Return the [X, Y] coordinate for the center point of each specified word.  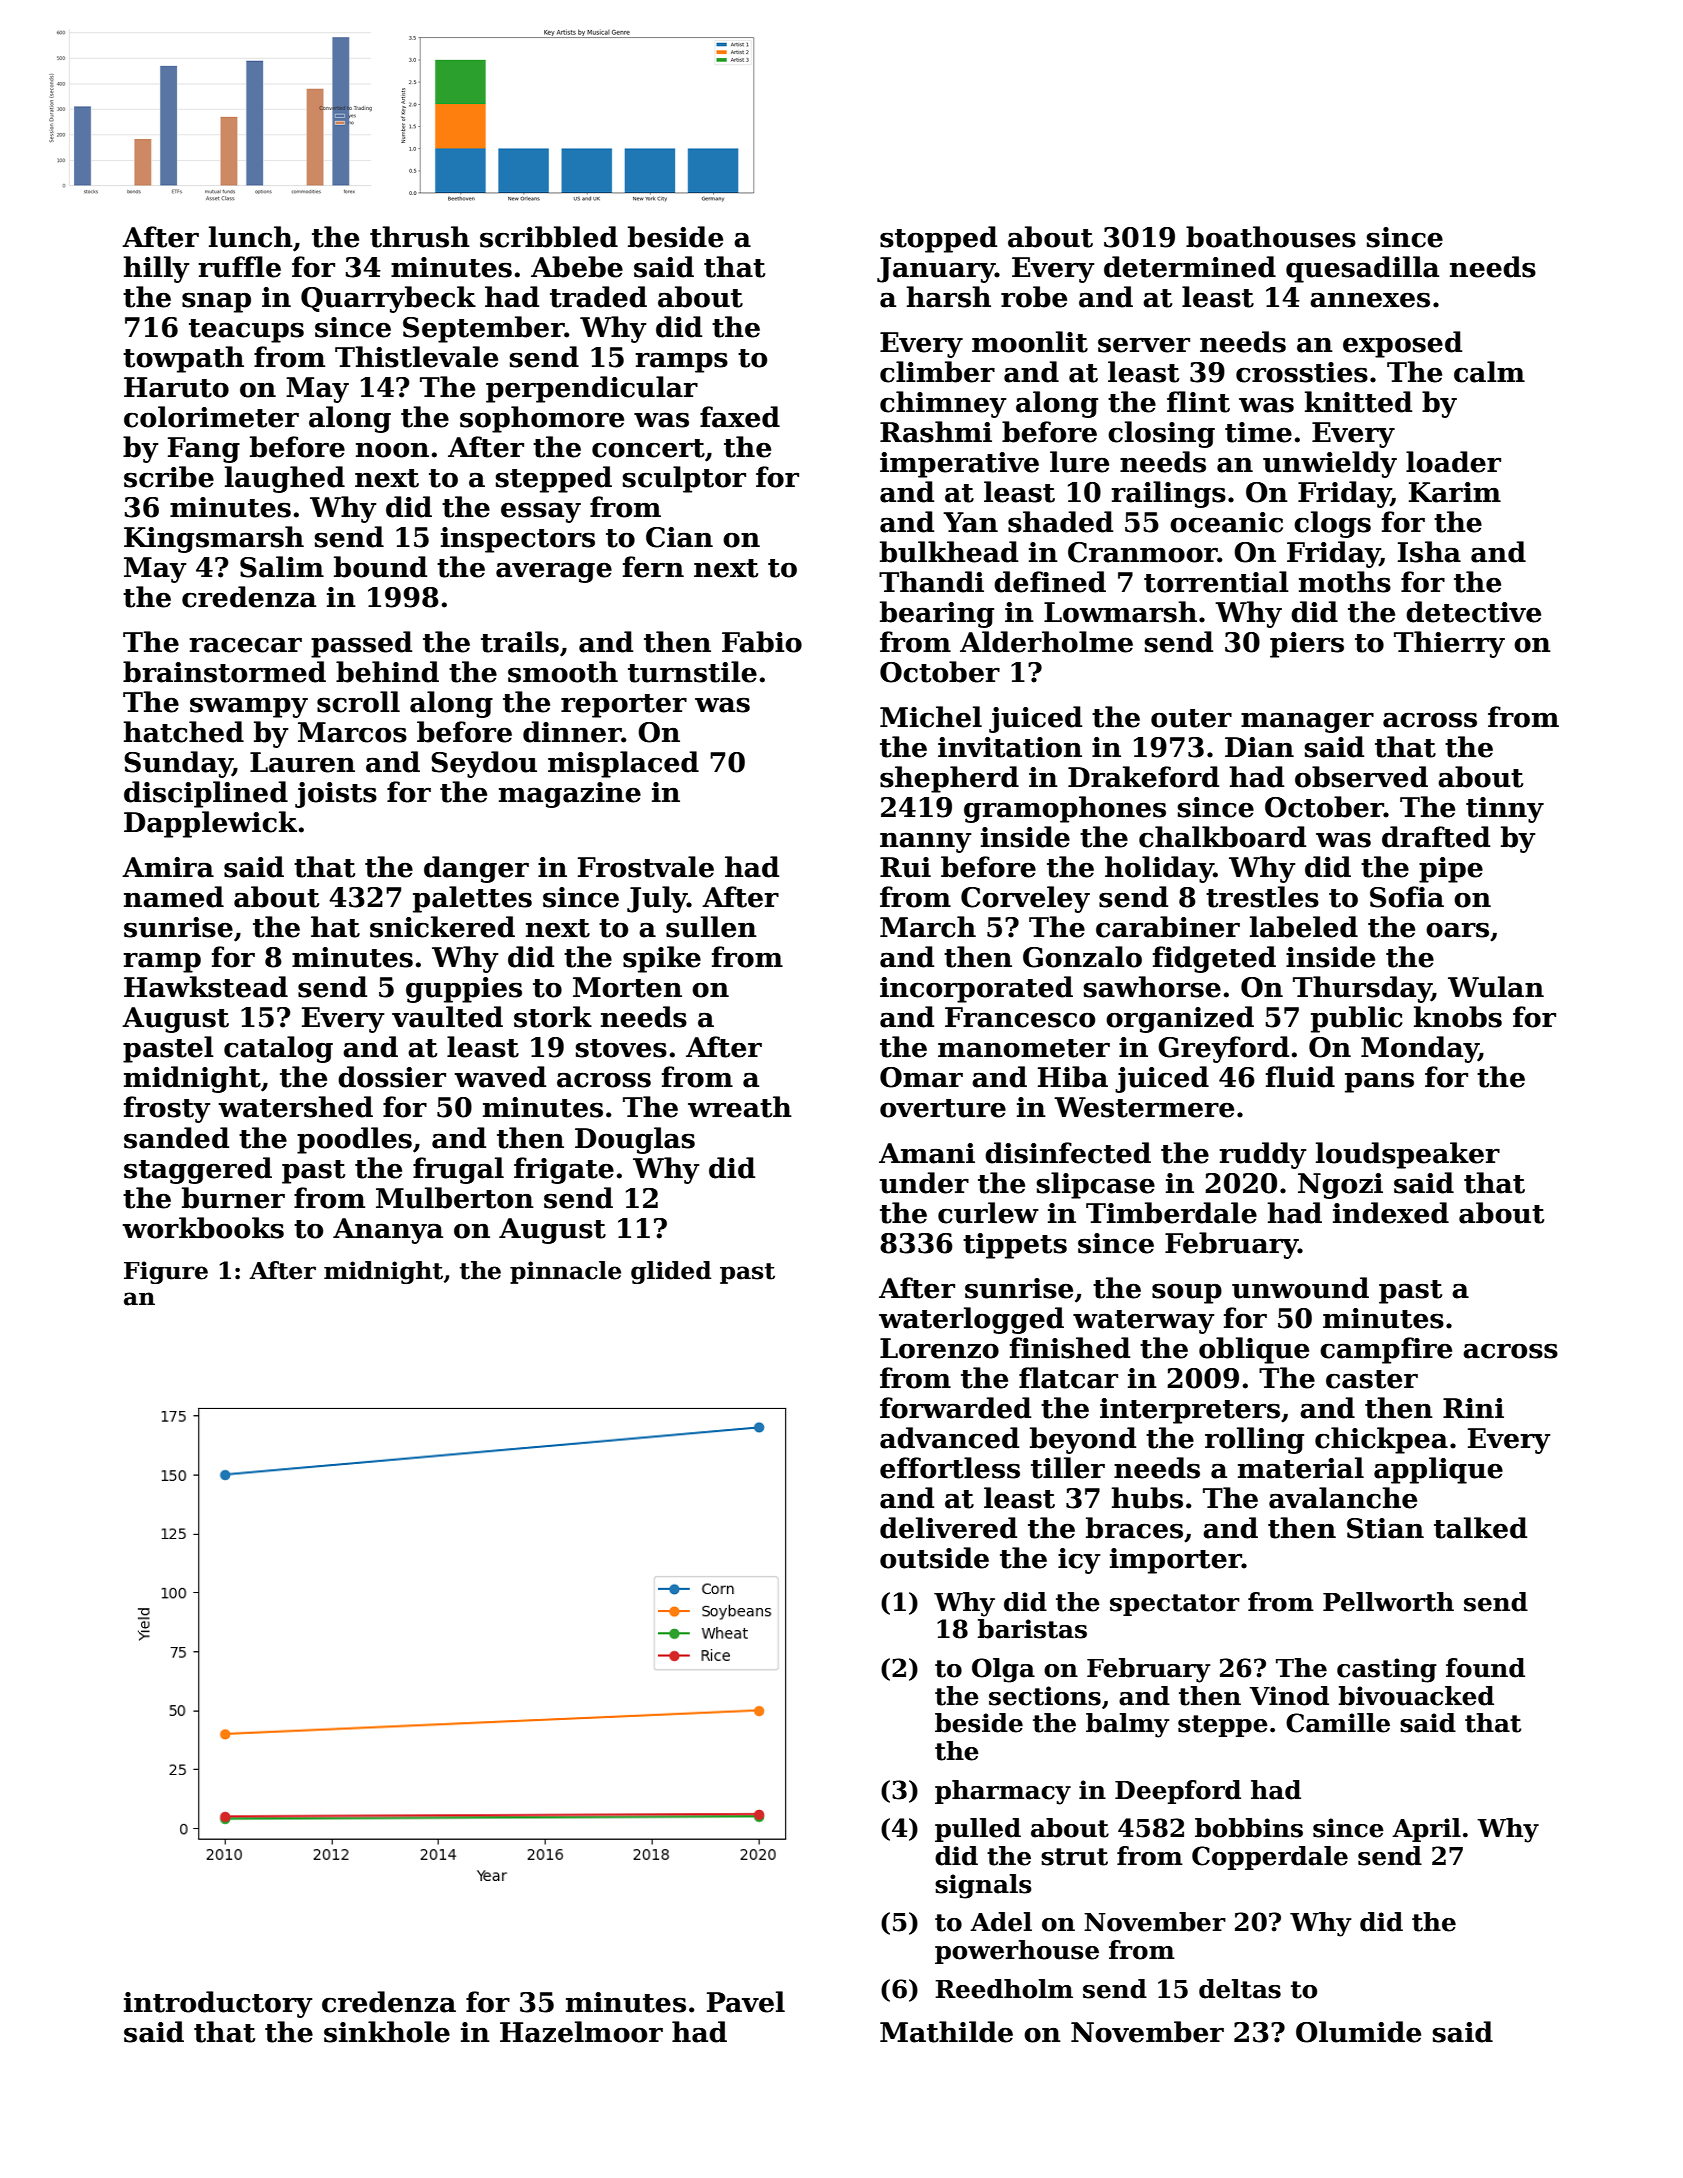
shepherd [949, 779]
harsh [948, 297]
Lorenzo [939, 1348]
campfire [1386, 1350]
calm [1489, 372]
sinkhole [387, 2032]
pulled [978, 1830]
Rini [1473, 1408]
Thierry [1449, 644]
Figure [166, 1272]
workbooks [203, 1228]
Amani [927, 1153]
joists [336, 795]
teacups [246, 331]
